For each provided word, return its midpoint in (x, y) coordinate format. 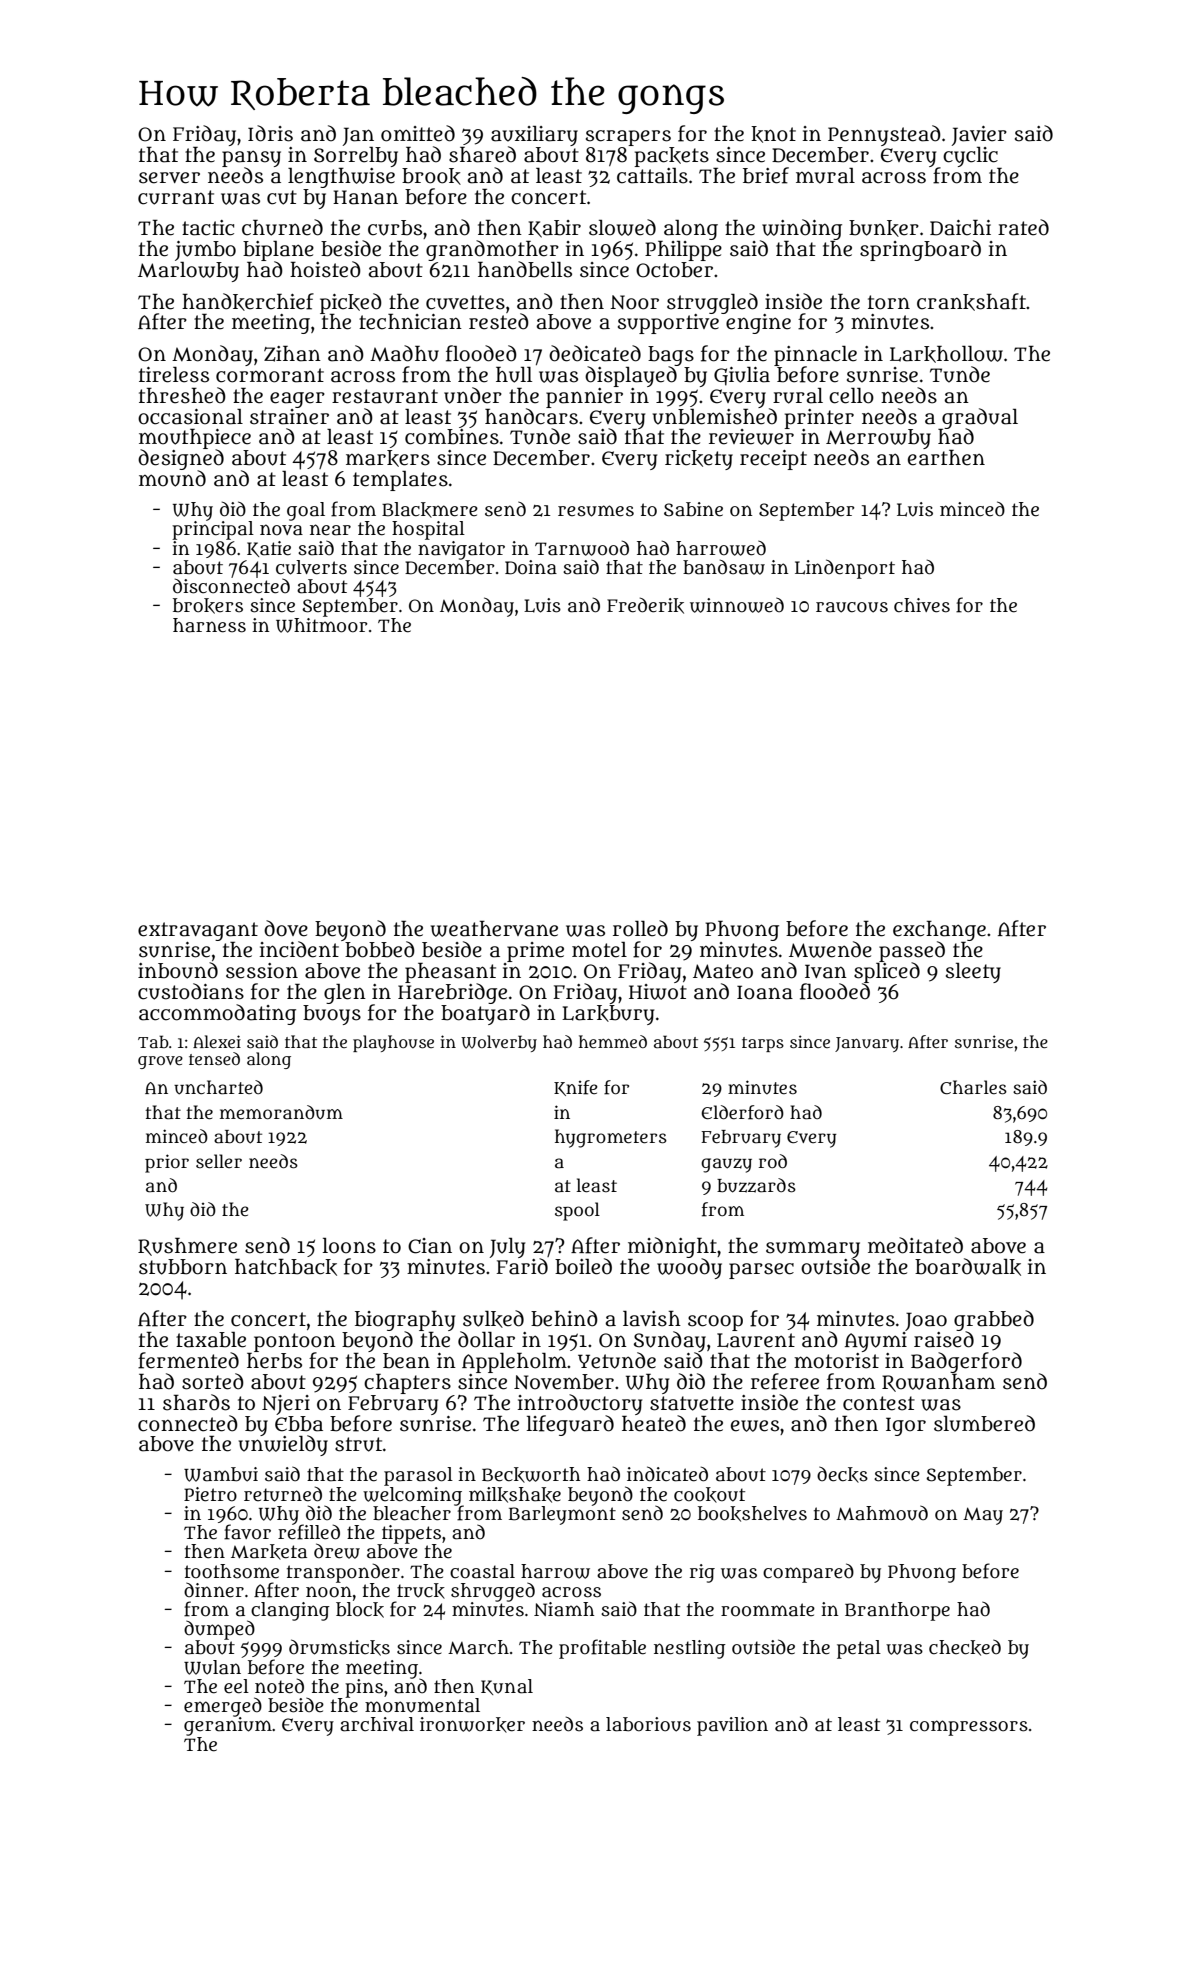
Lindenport (845, 569)
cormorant (270, 375)
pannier (584, 398)
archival (377, 1724)
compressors (969, 1728)
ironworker (472, 1725)
